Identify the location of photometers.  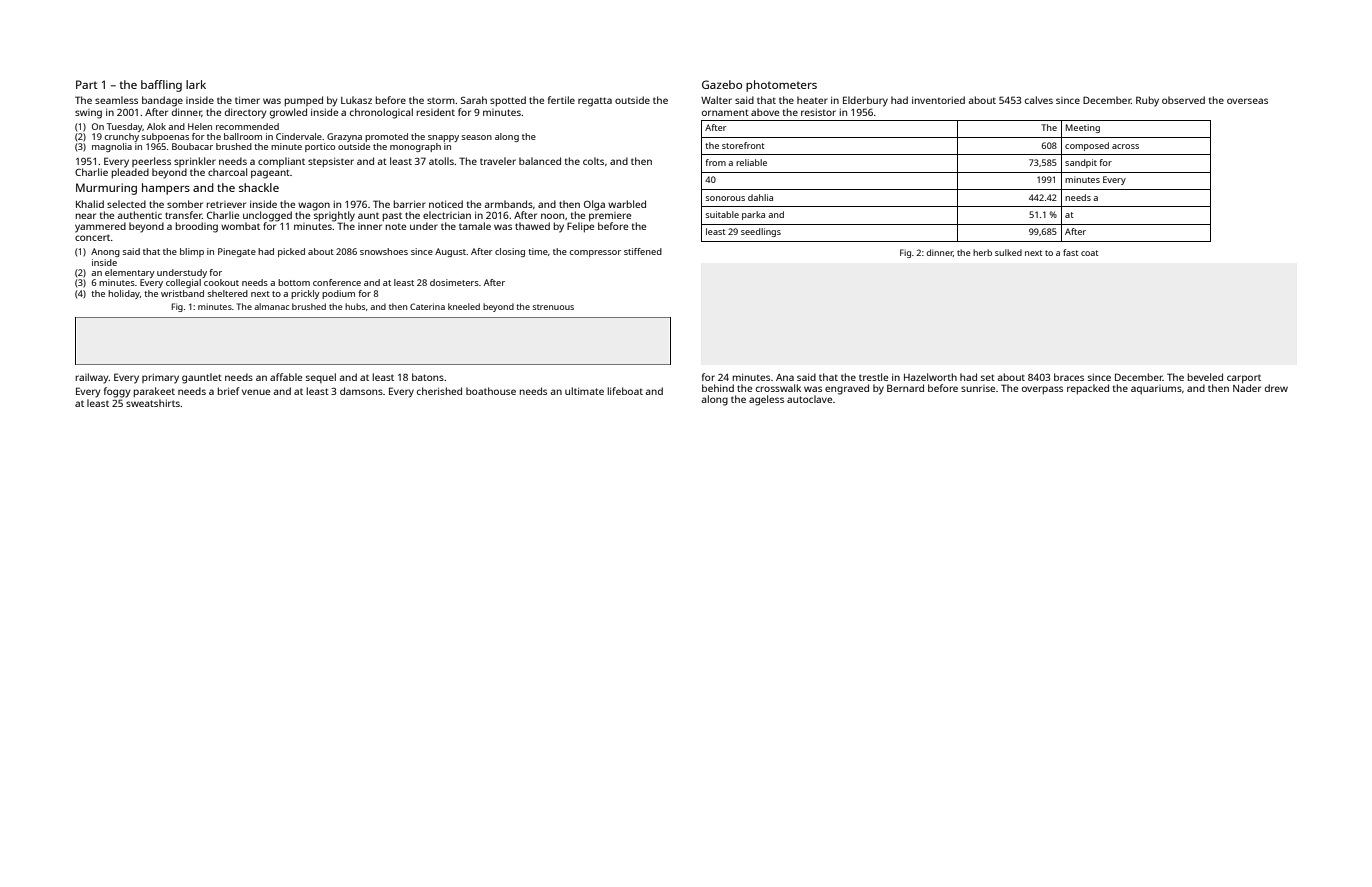
(781, 86).
